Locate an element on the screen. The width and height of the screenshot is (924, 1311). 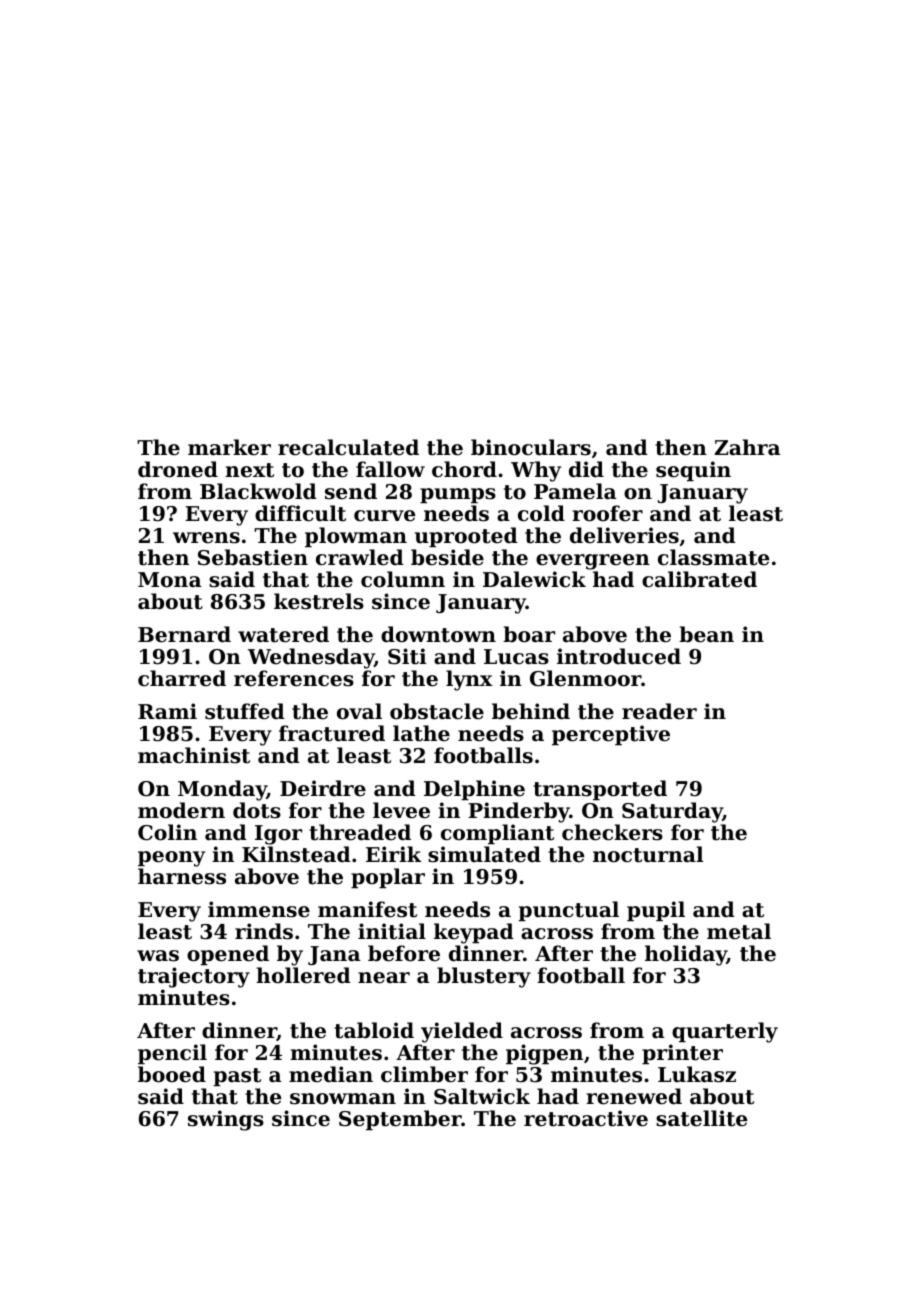
swings is located at coordinates (226, 1120).
